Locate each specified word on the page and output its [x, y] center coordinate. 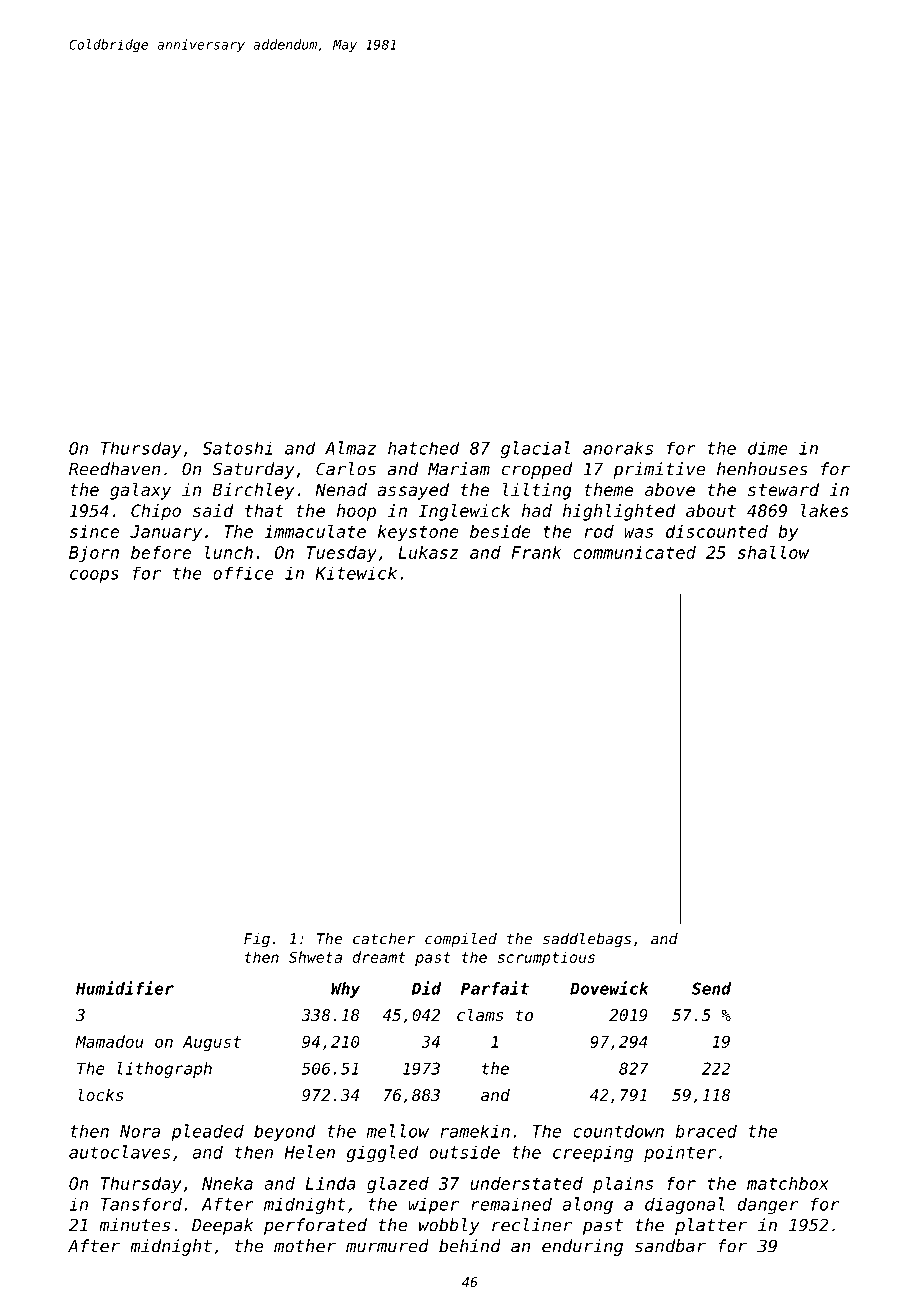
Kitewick [356, 573]
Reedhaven [114, 469]
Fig [257, 940]
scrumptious [546, 958]
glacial [535, 449]
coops [94, 576]
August [212, 1043]
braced [706, 1131]
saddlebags [587, 940]
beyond [285, 1132]
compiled [461, 940]
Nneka [227, 1183]
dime [768, 448]
